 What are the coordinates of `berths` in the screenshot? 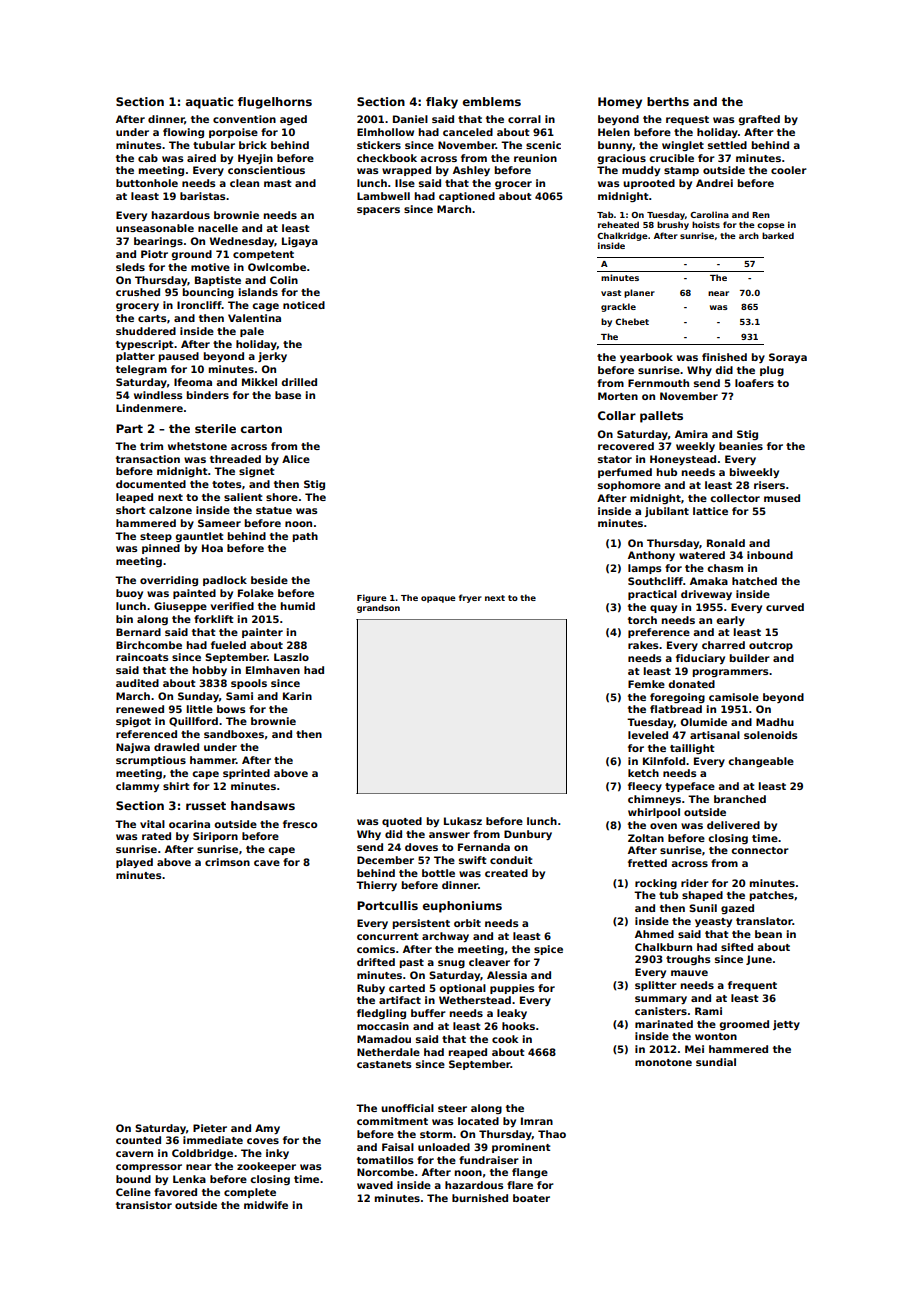 It's located at (668, 101).
